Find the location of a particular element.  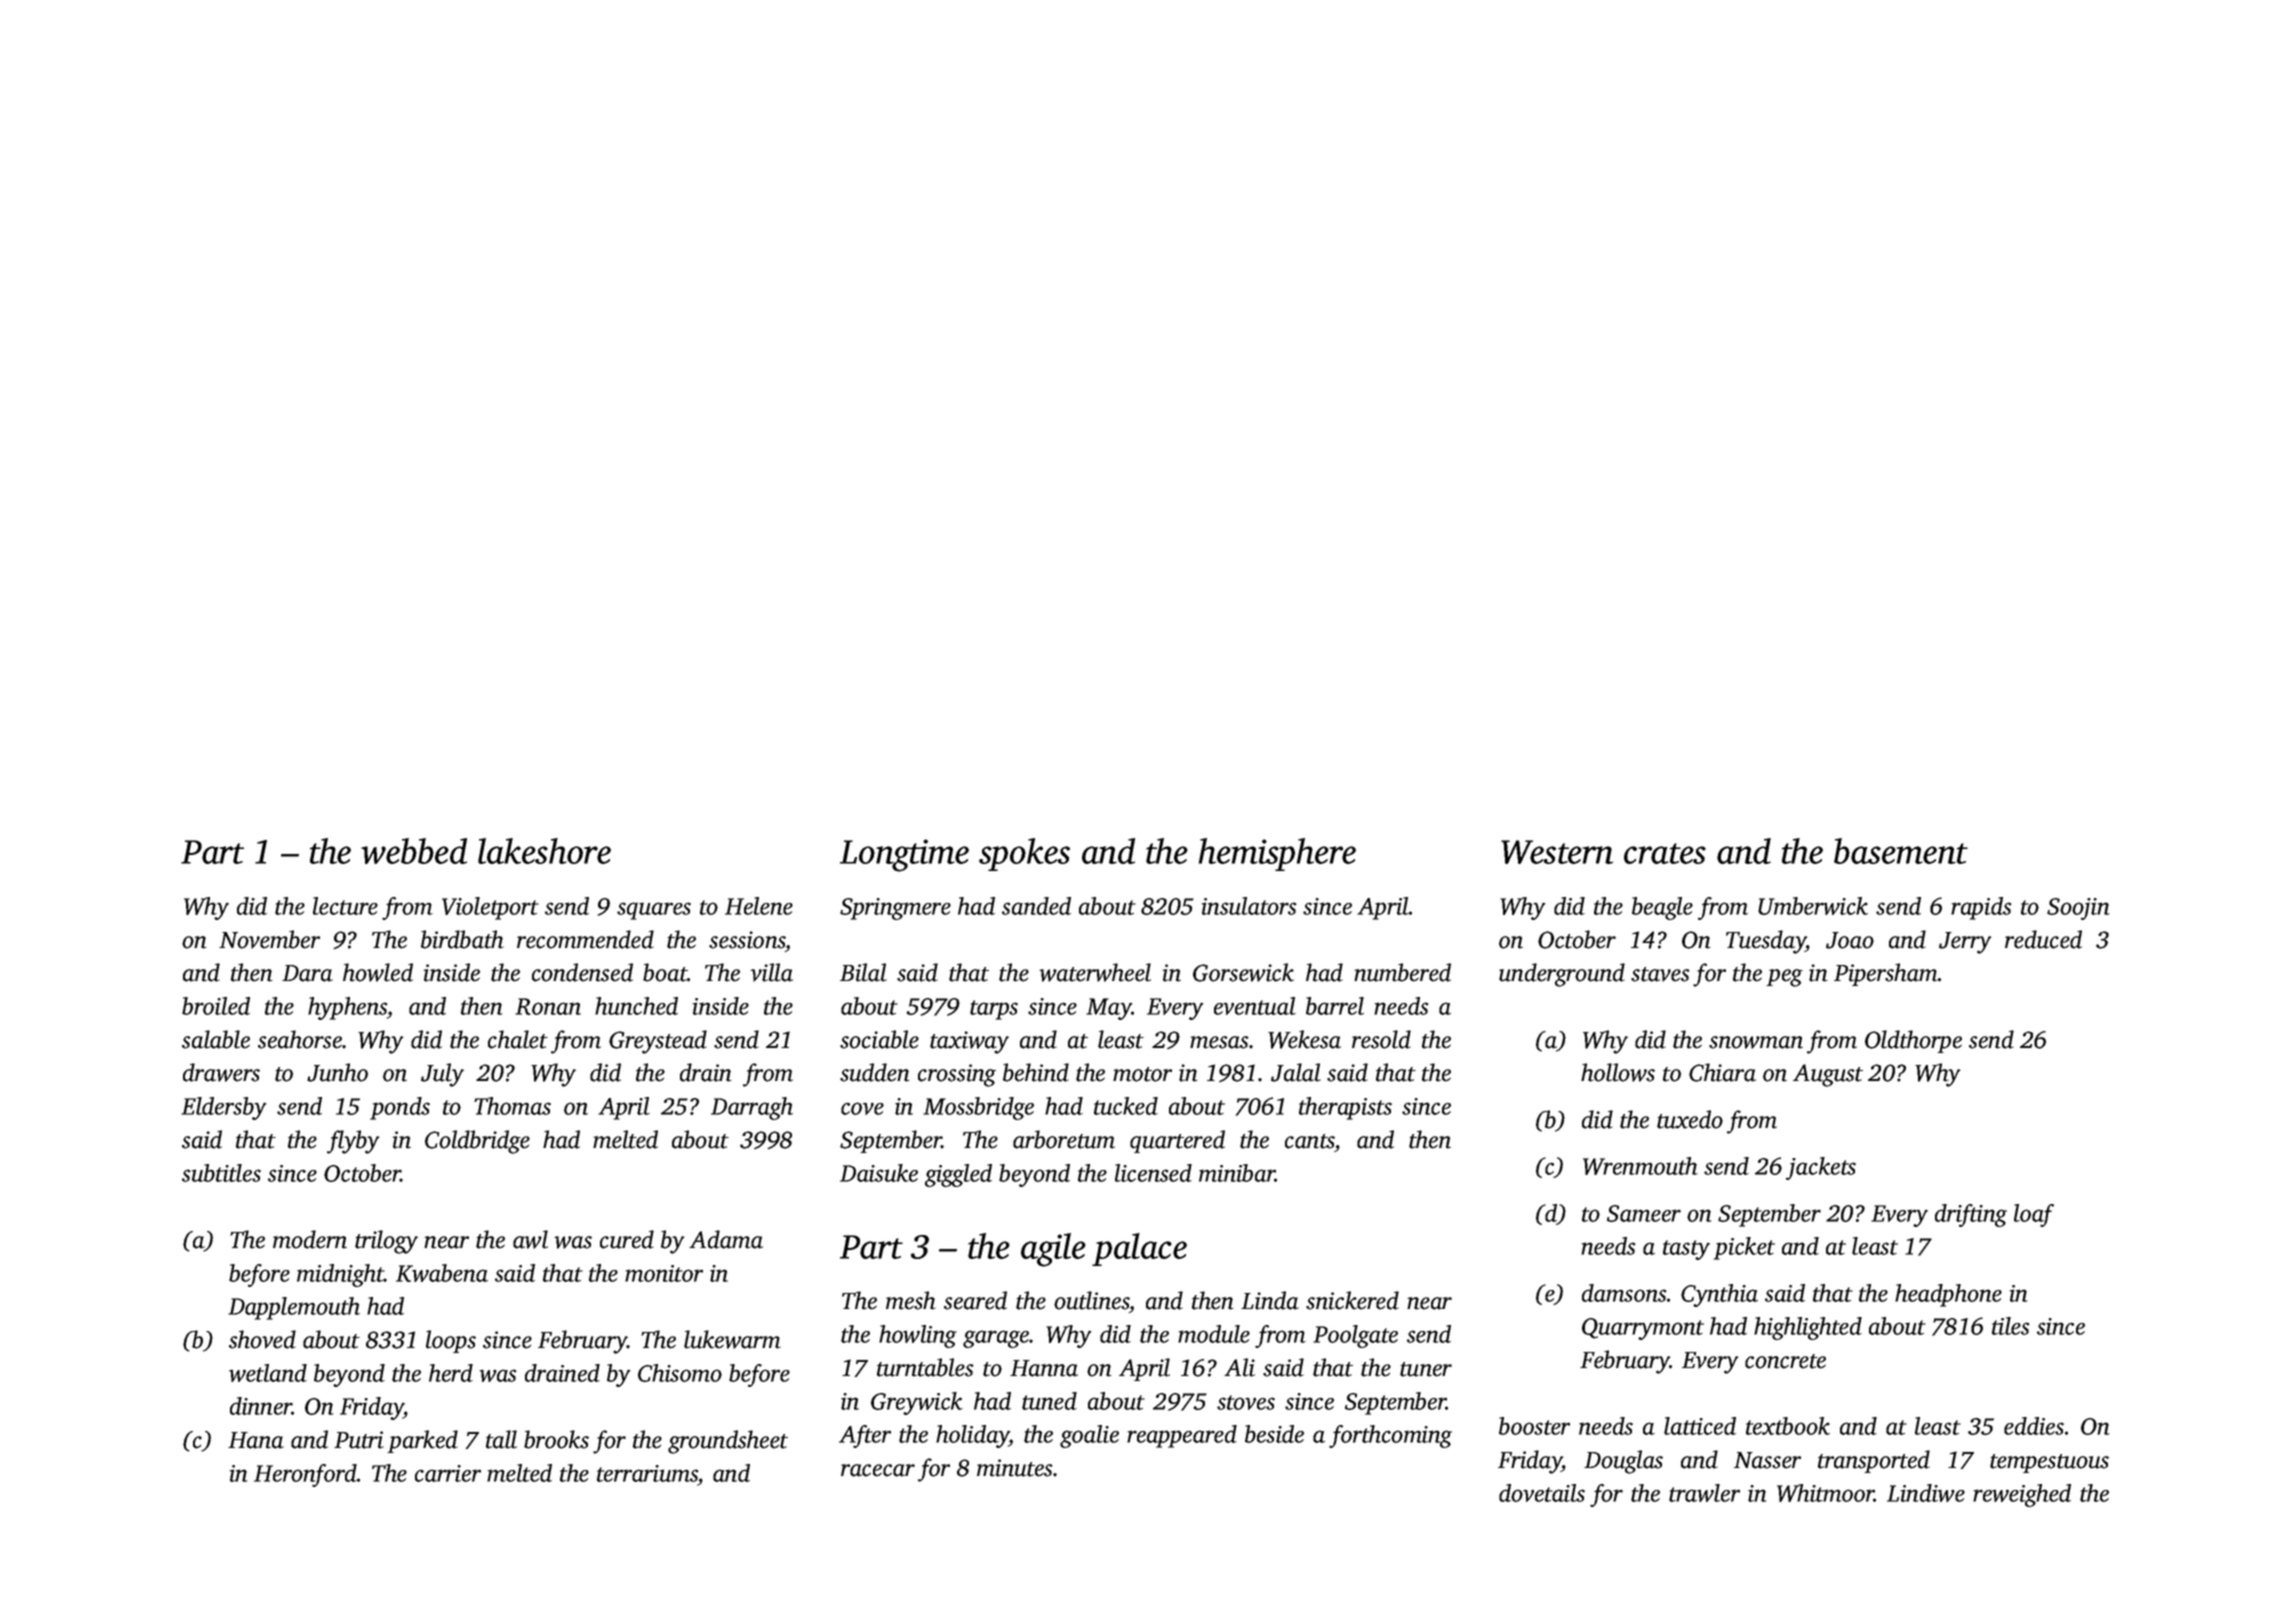

basement is located at coordinates (1901, 851).
